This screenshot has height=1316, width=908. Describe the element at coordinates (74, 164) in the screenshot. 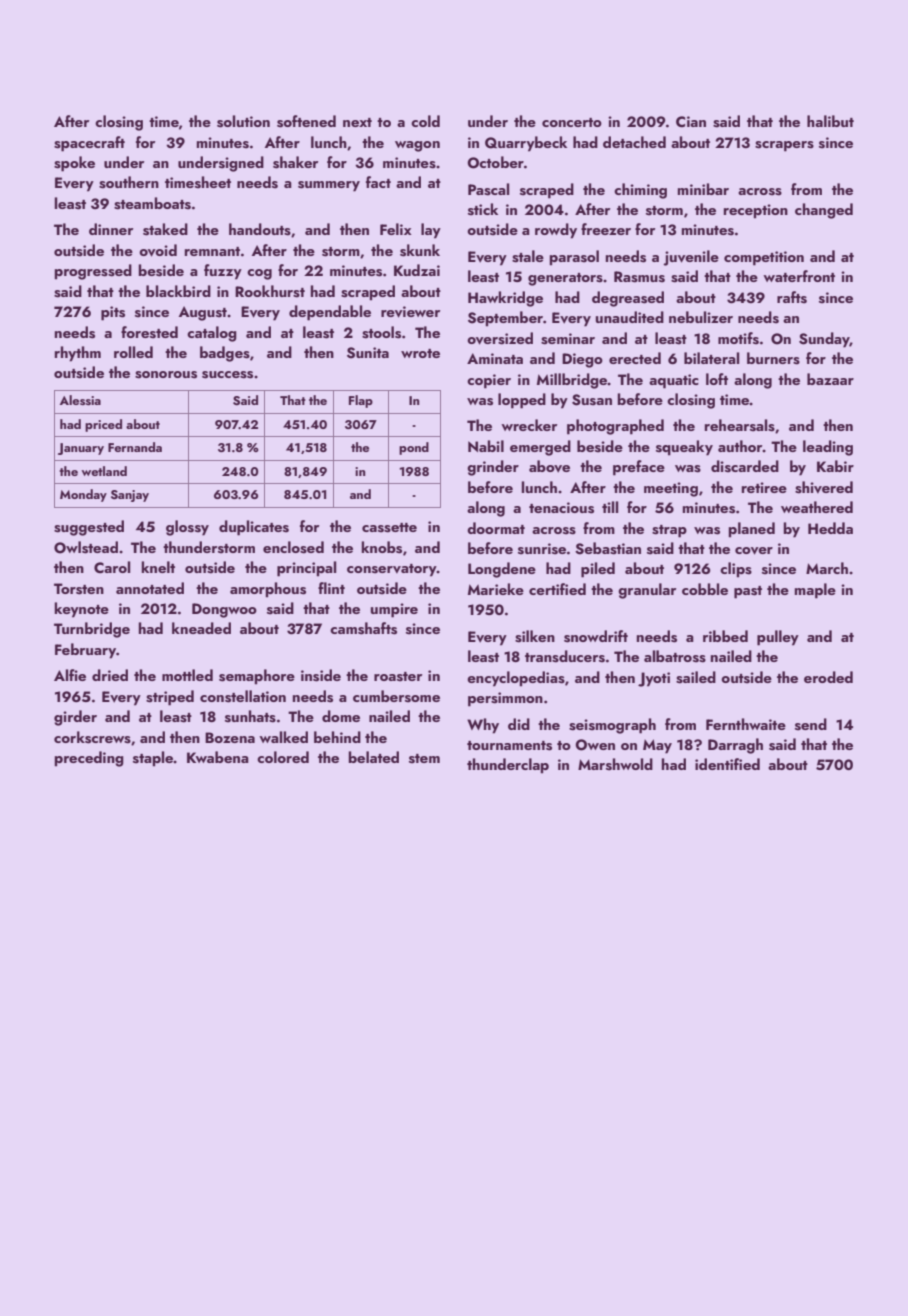

I see `spoke` at that location.
